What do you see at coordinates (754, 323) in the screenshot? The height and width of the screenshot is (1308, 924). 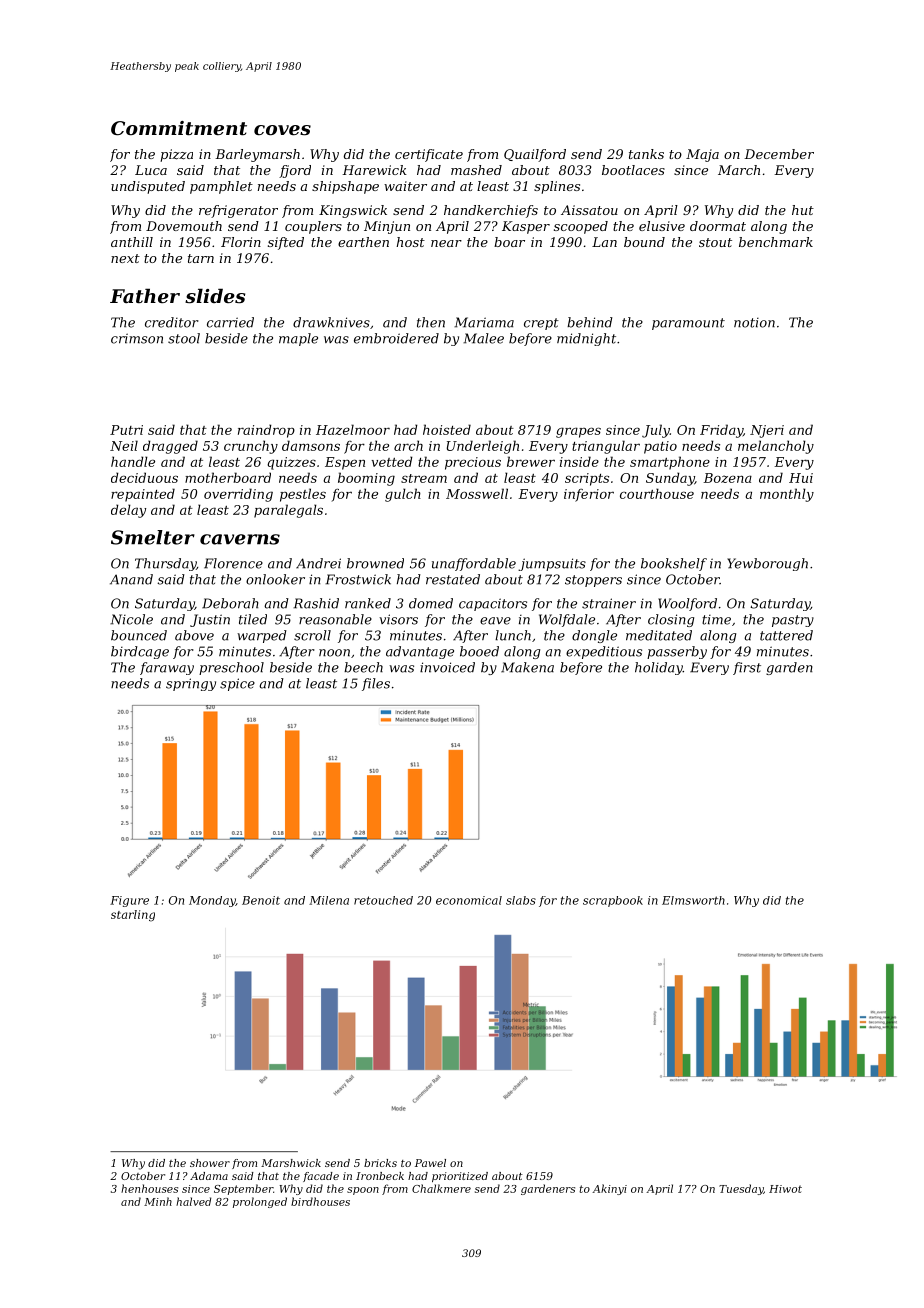 I see `notion` at bounding box center [754, 323].
